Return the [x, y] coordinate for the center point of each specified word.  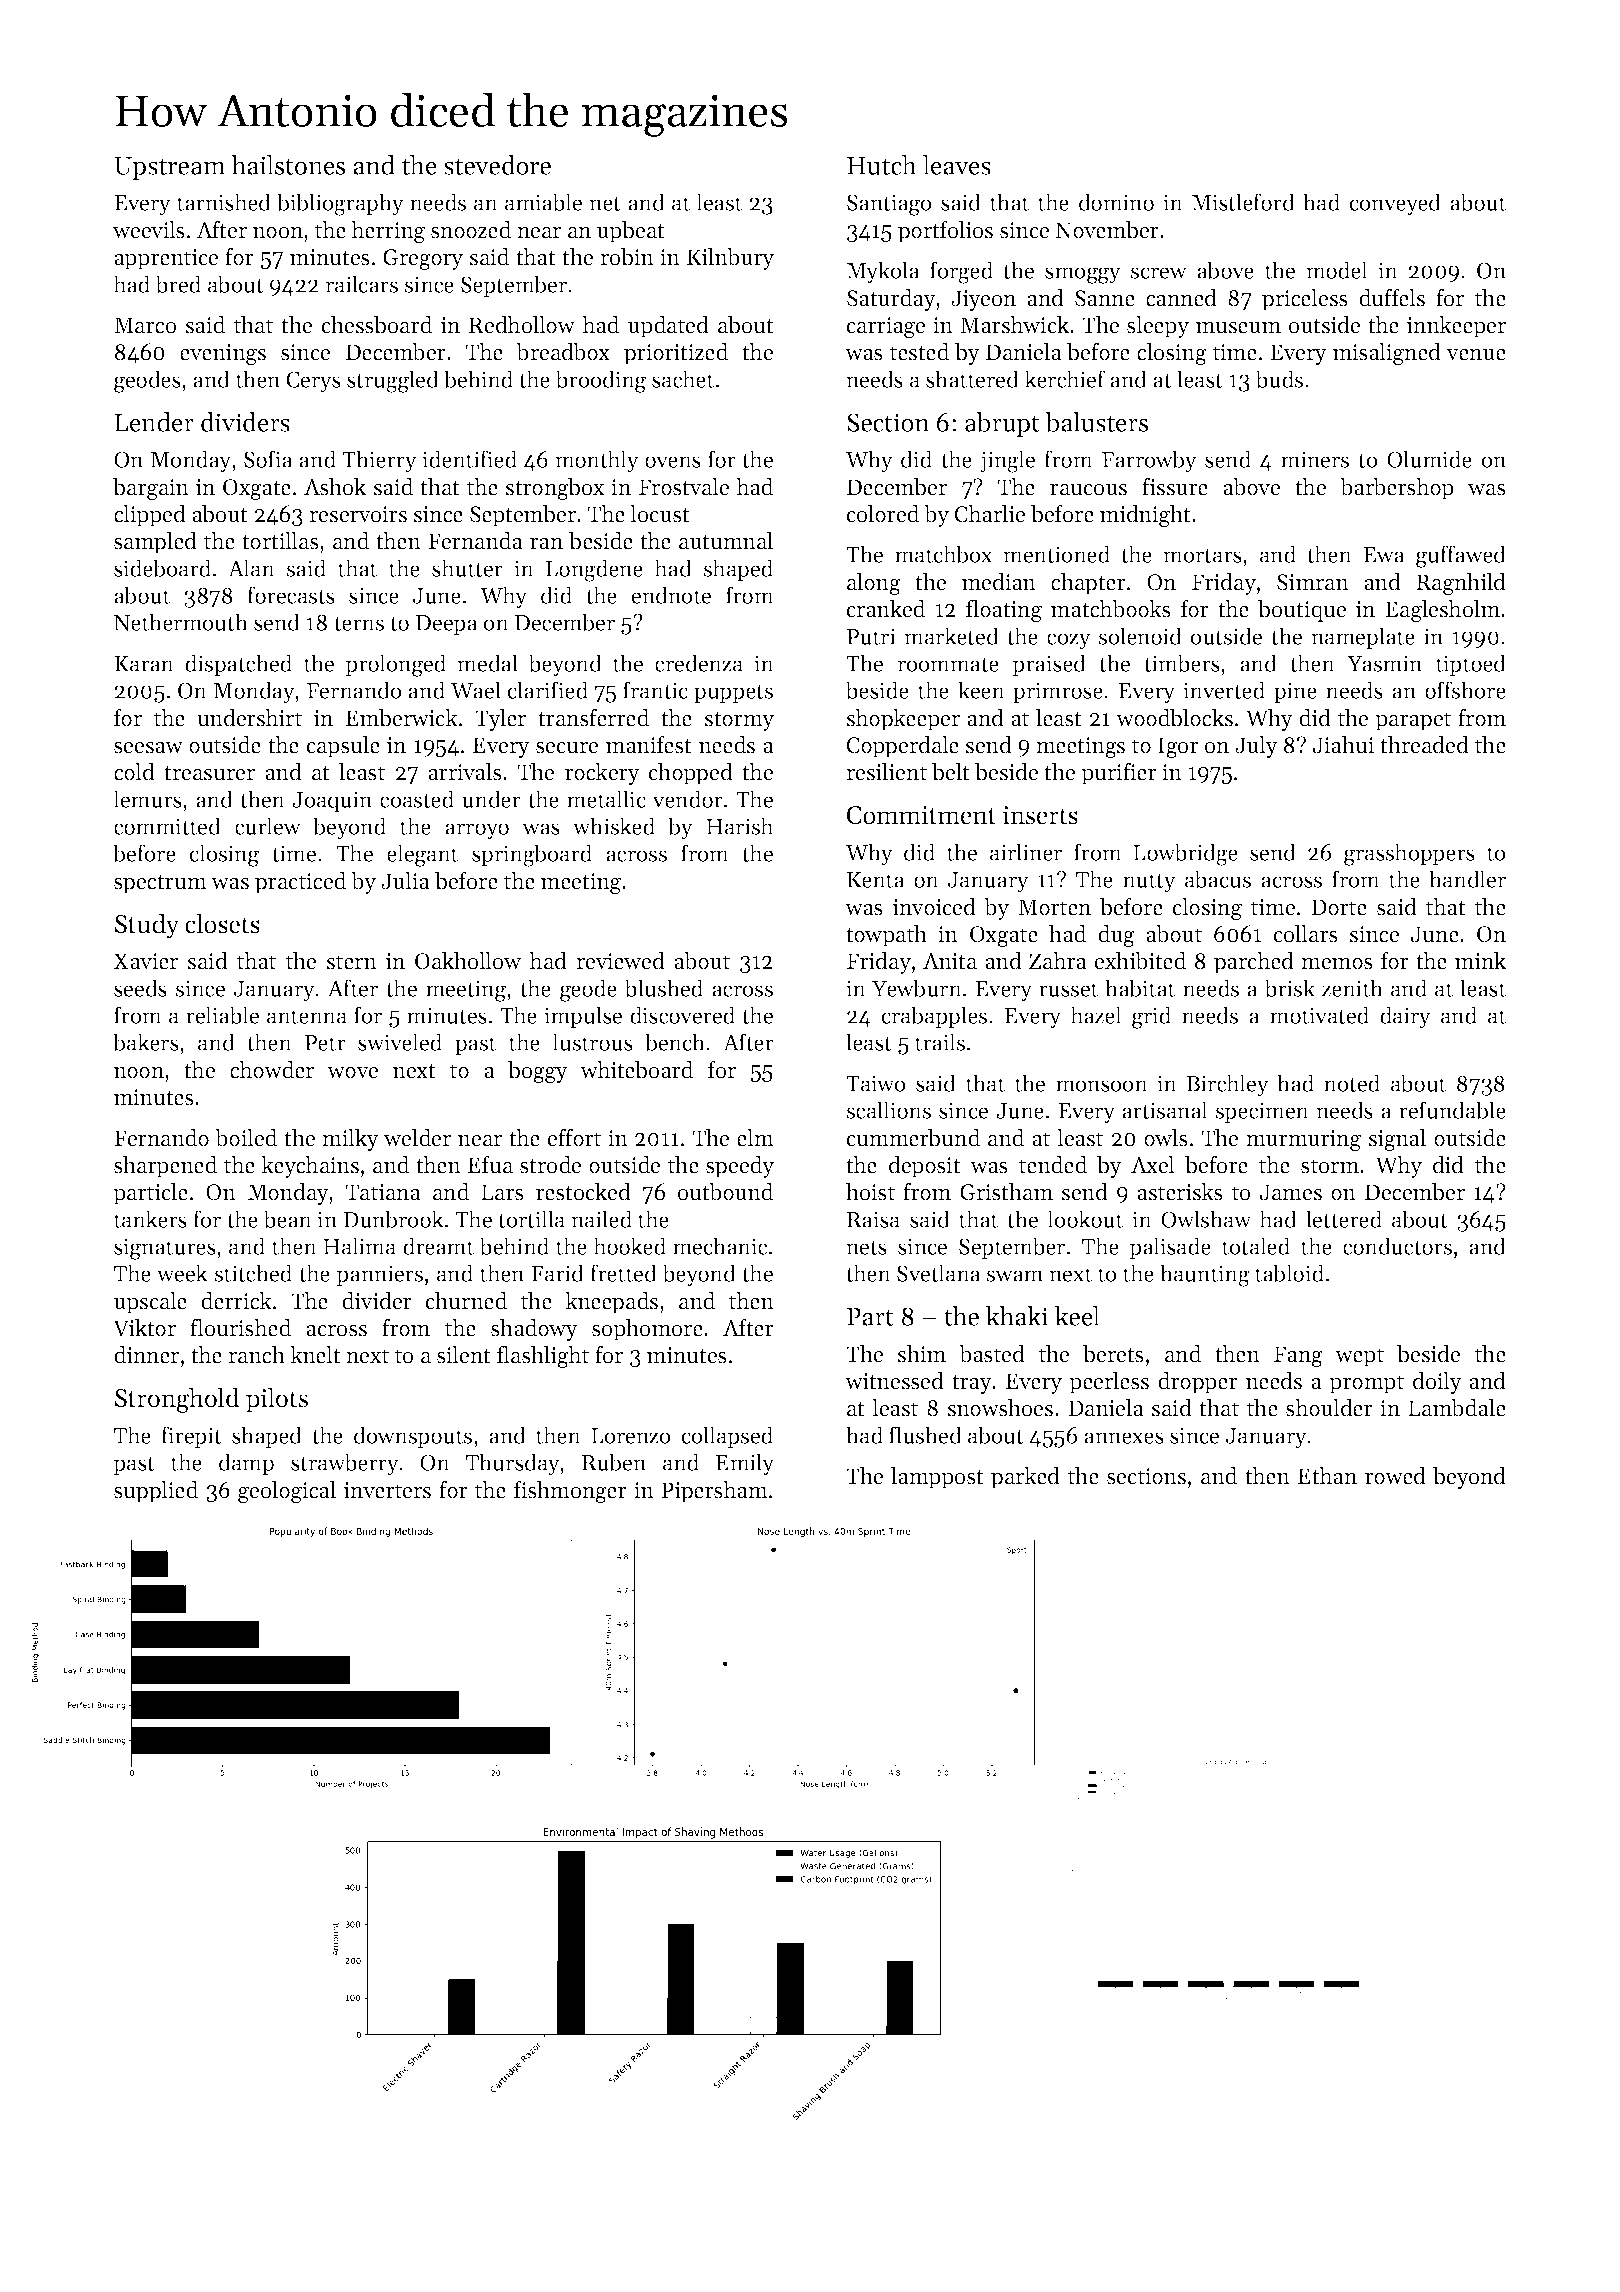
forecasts [291, 595]
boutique [1302, 611]
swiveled [400, 1042]
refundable [1452, 1110]
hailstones [288, 165]
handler [1467, 879]
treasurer [209, 773]
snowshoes [1000, 1408]
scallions [888, 1110]
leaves [957, 165]
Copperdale [902, 747]
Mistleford [1243, 202]
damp [246, 1464]
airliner [1026, 852]
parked [1025, 1478]
